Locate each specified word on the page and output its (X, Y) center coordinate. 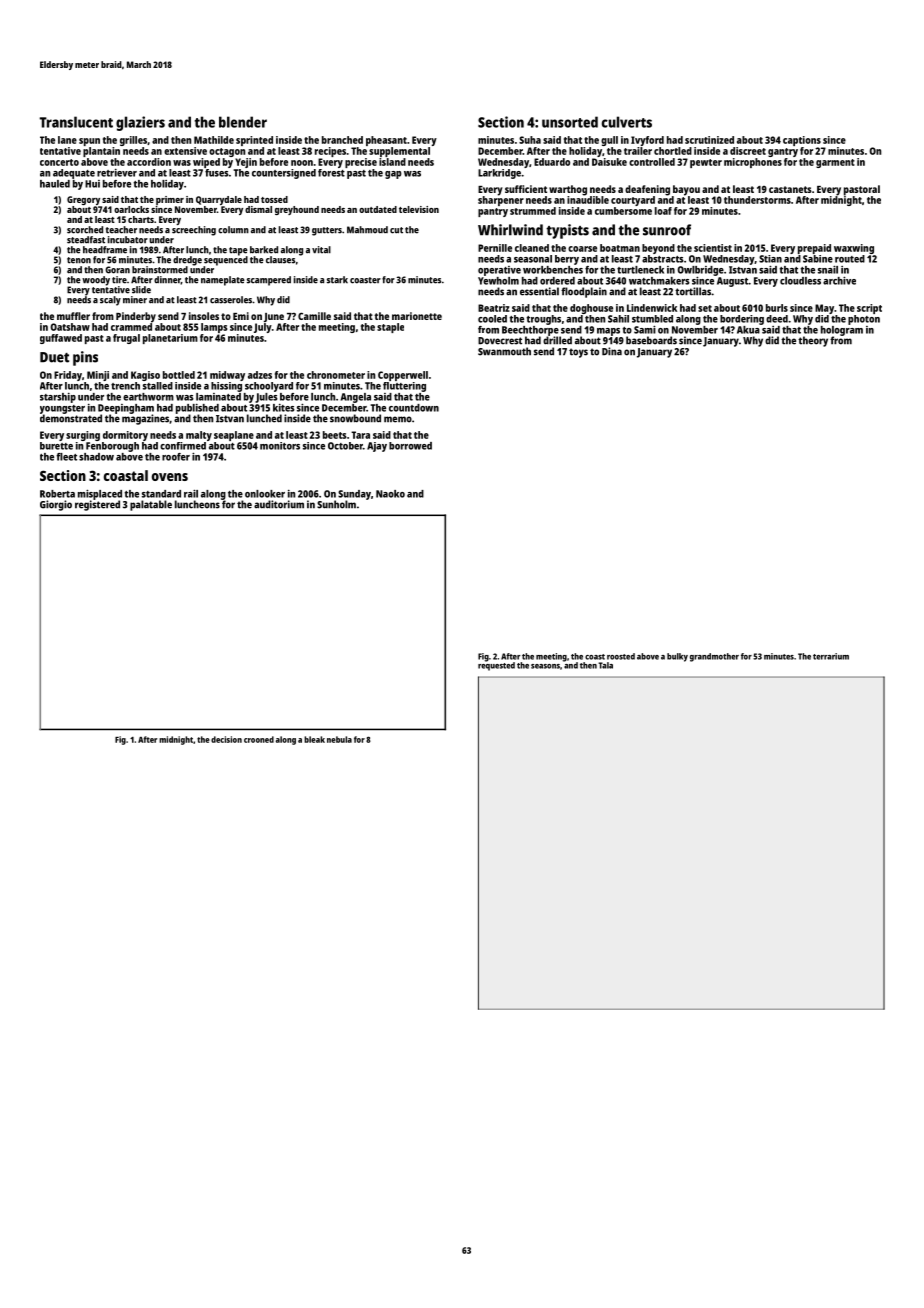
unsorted (570, 122)
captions (802, 141)
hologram (842, 331)
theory (813, 341)
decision (226, 739)
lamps (214, 328)
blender (243, 122)
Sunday (354, 495)
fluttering (404, 387)
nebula (339, 739)
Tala (605, 665)
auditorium (279, 504)
